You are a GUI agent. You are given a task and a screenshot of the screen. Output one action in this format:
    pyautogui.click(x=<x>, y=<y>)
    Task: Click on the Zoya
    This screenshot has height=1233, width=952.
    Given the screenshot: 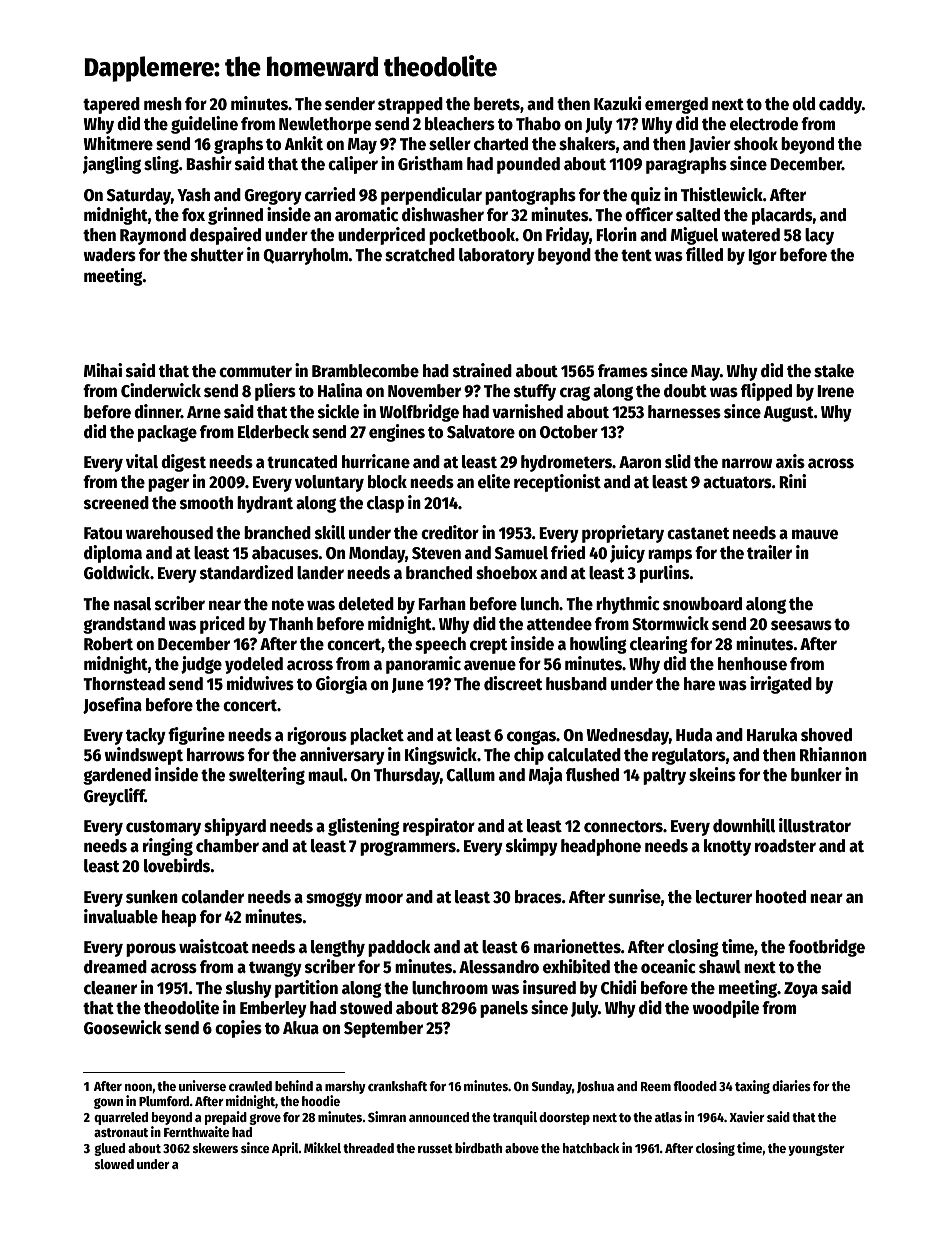 What is the action you would take?
    pyautogui.click(x=801, y=990)
